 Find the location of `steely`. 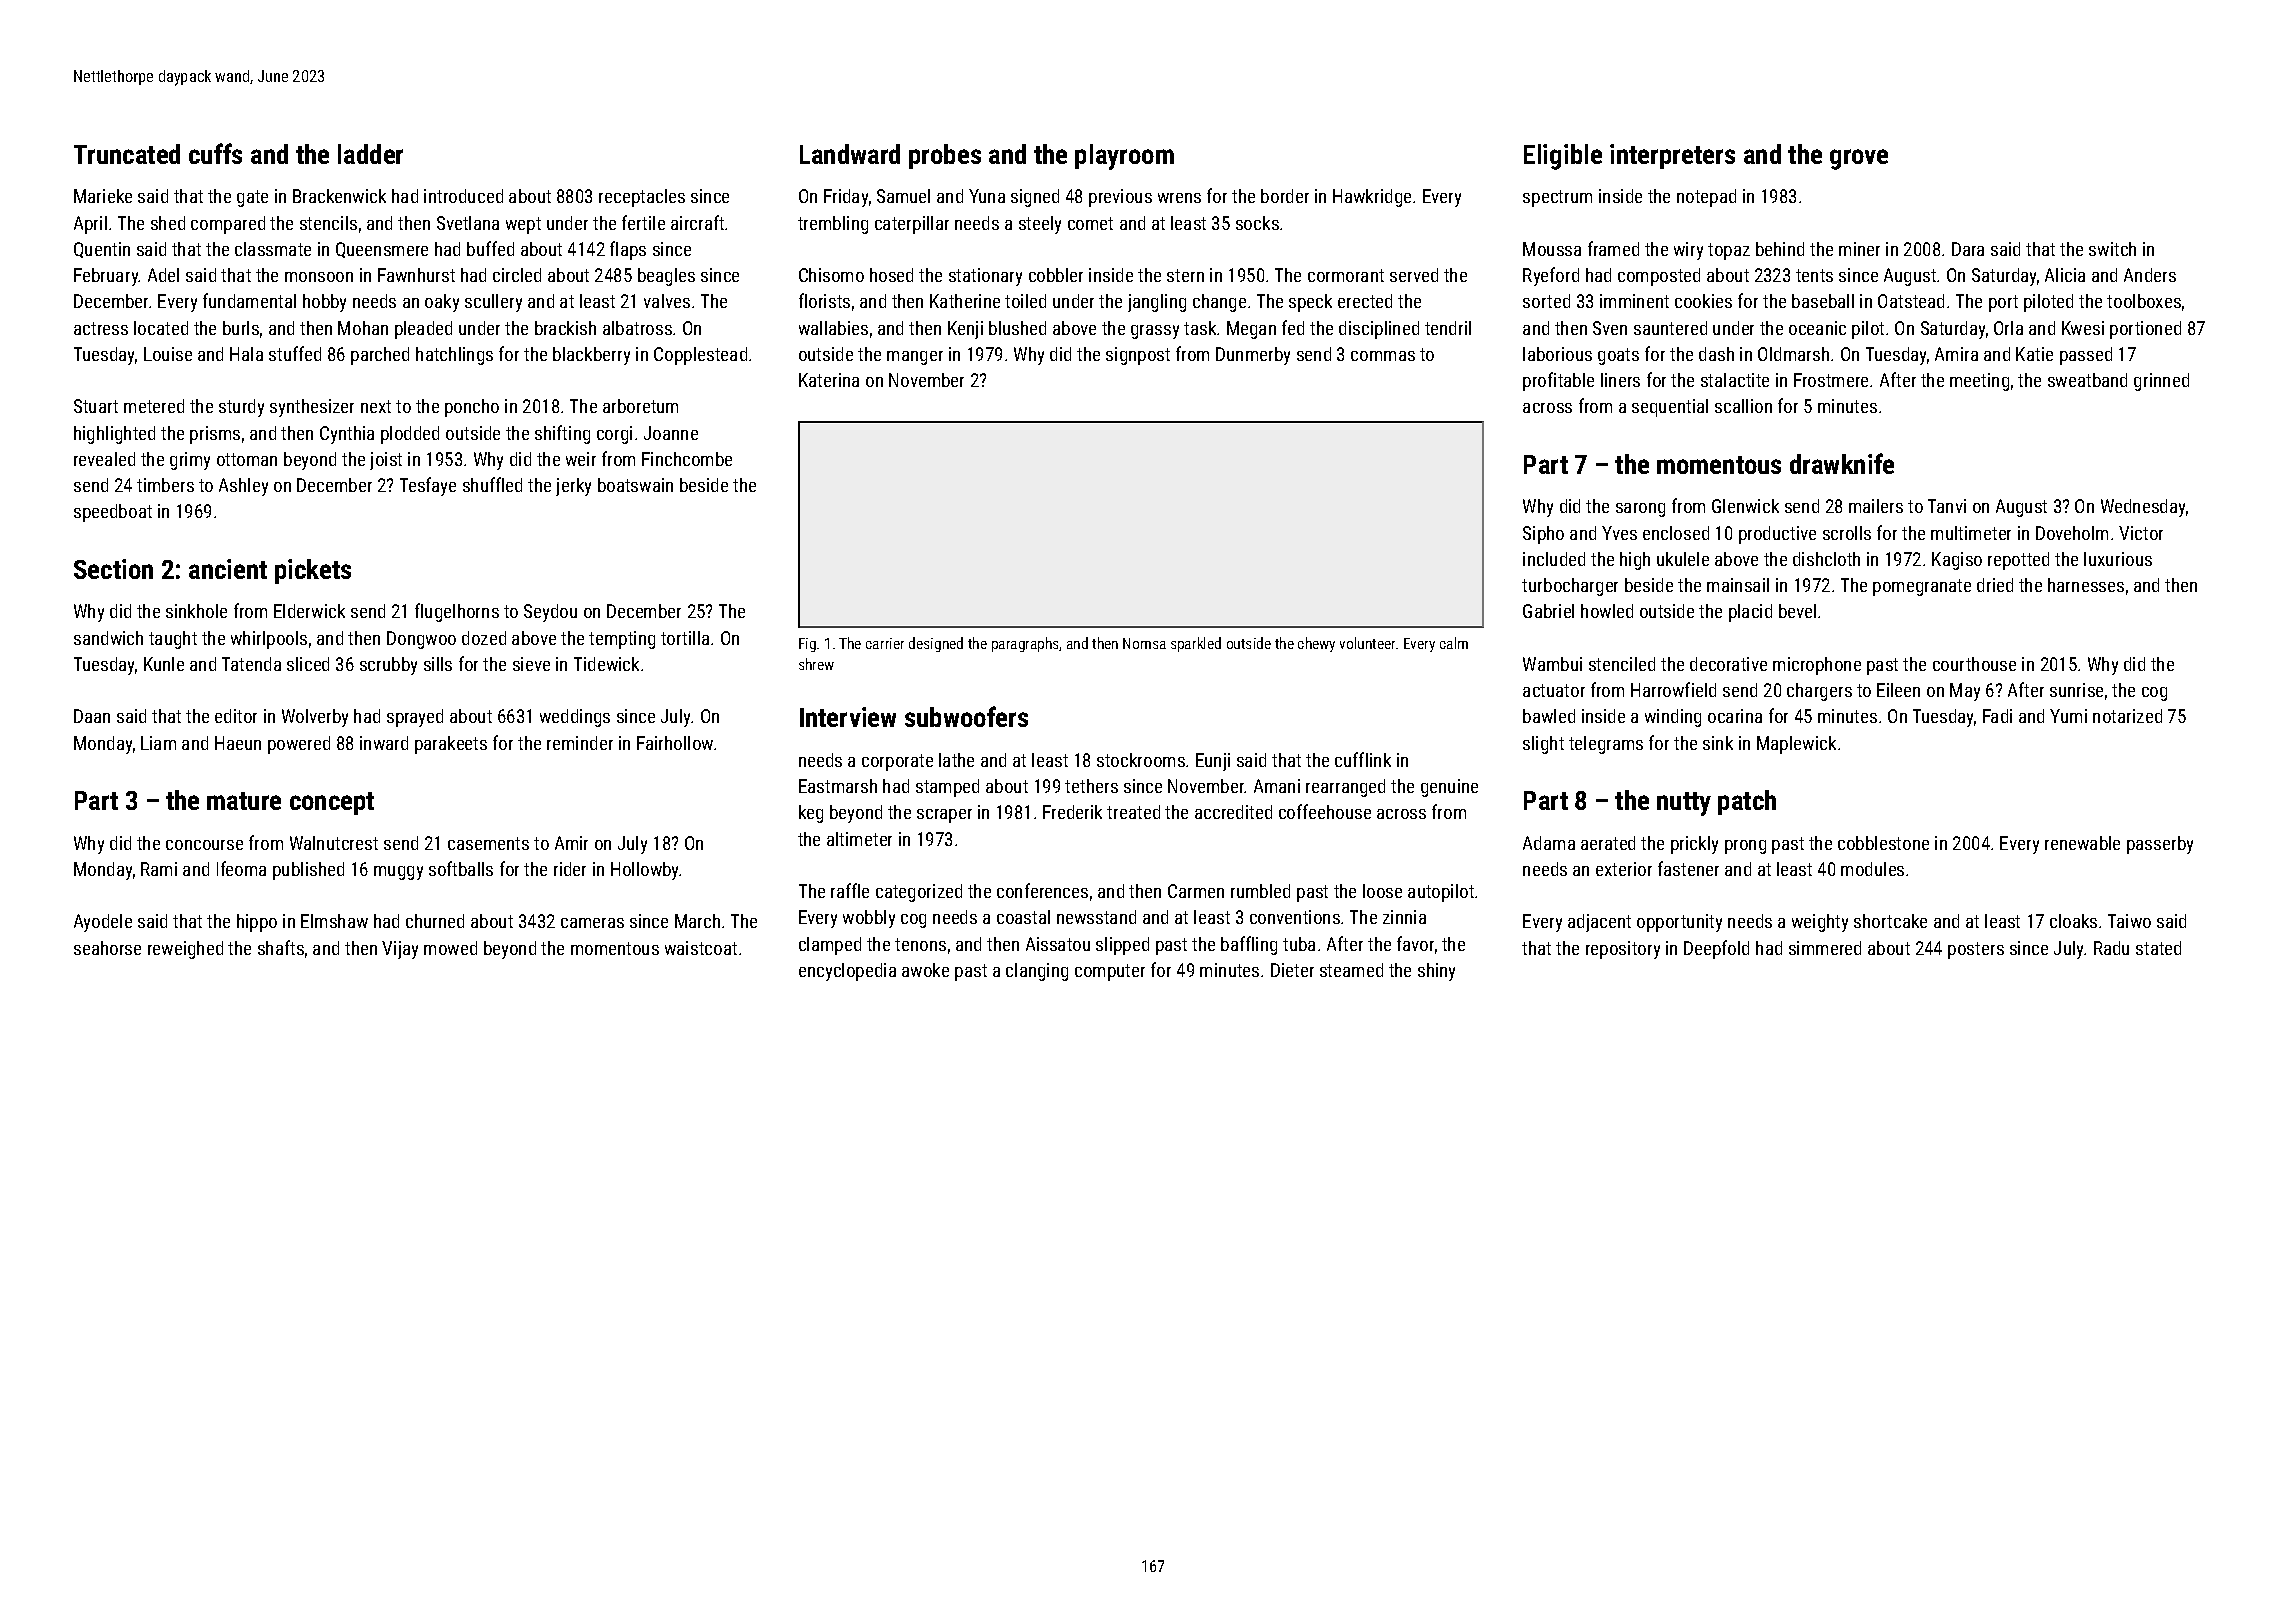

steely is located at coordinates (1040, 225).
